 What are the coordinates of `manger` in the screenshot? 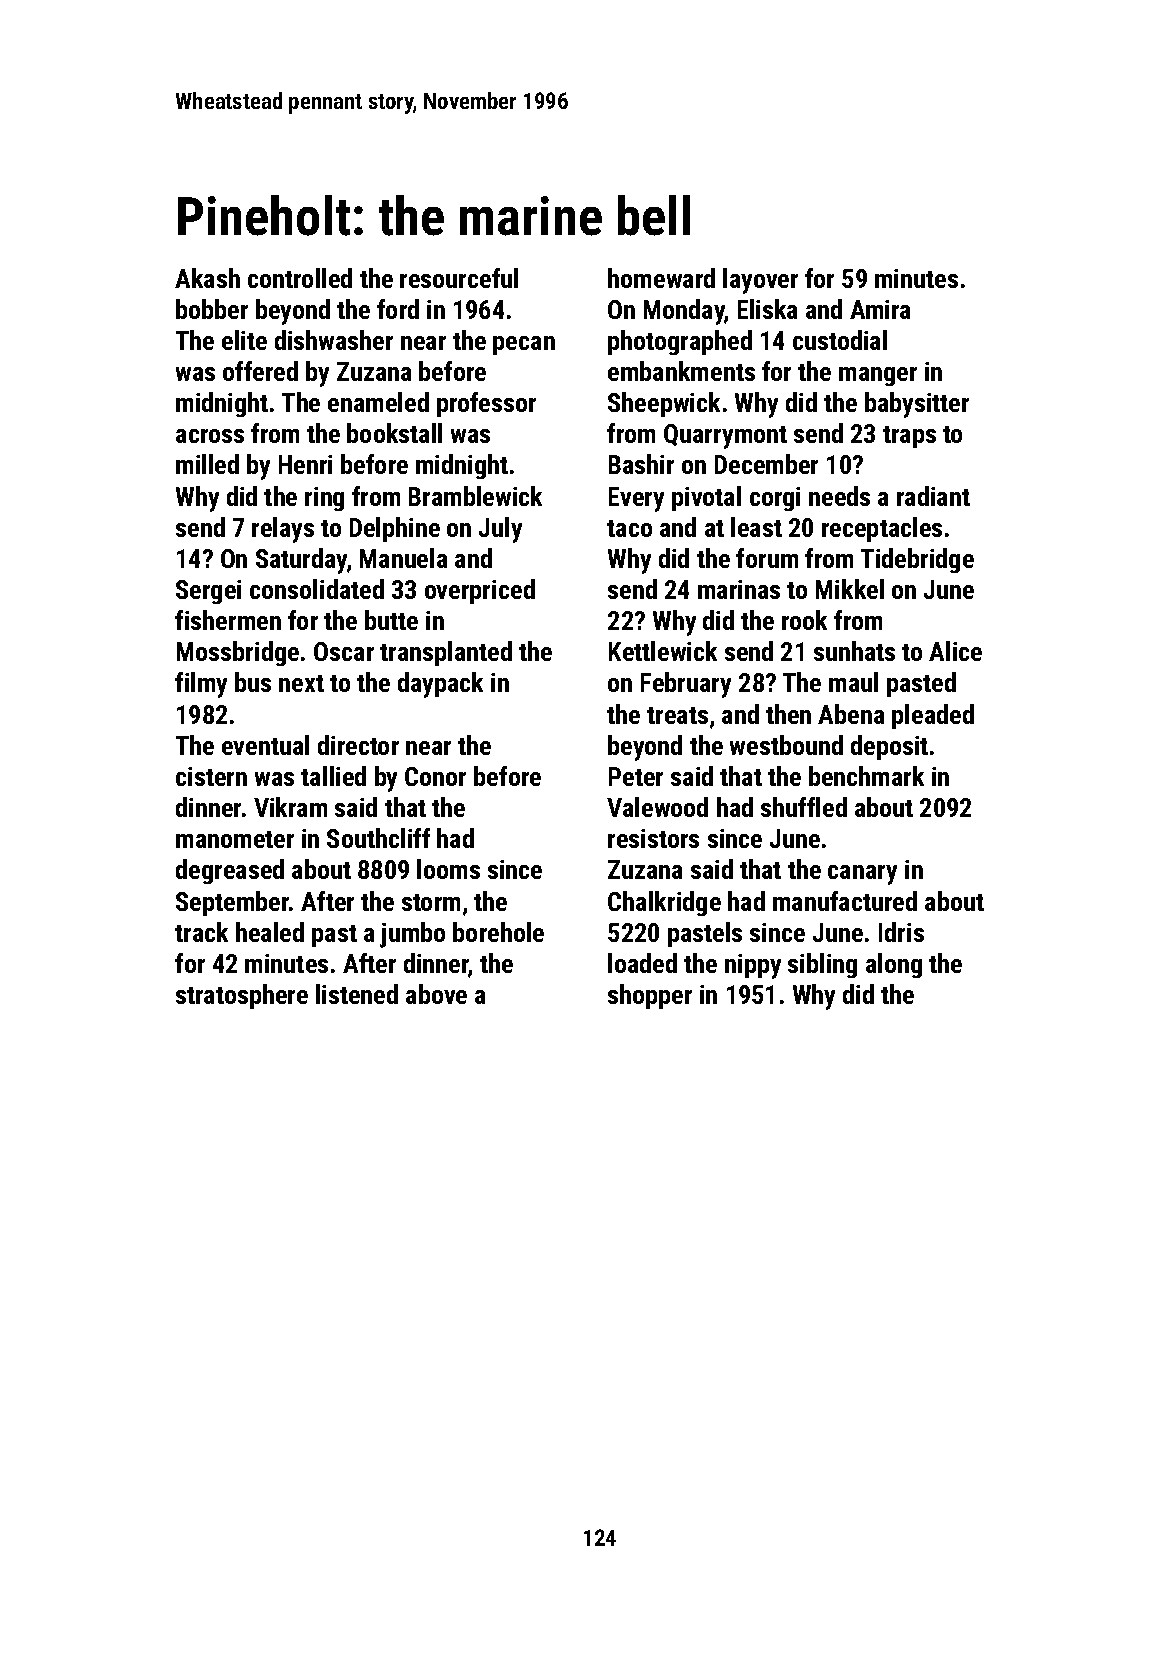 It's located at (878, 376).
